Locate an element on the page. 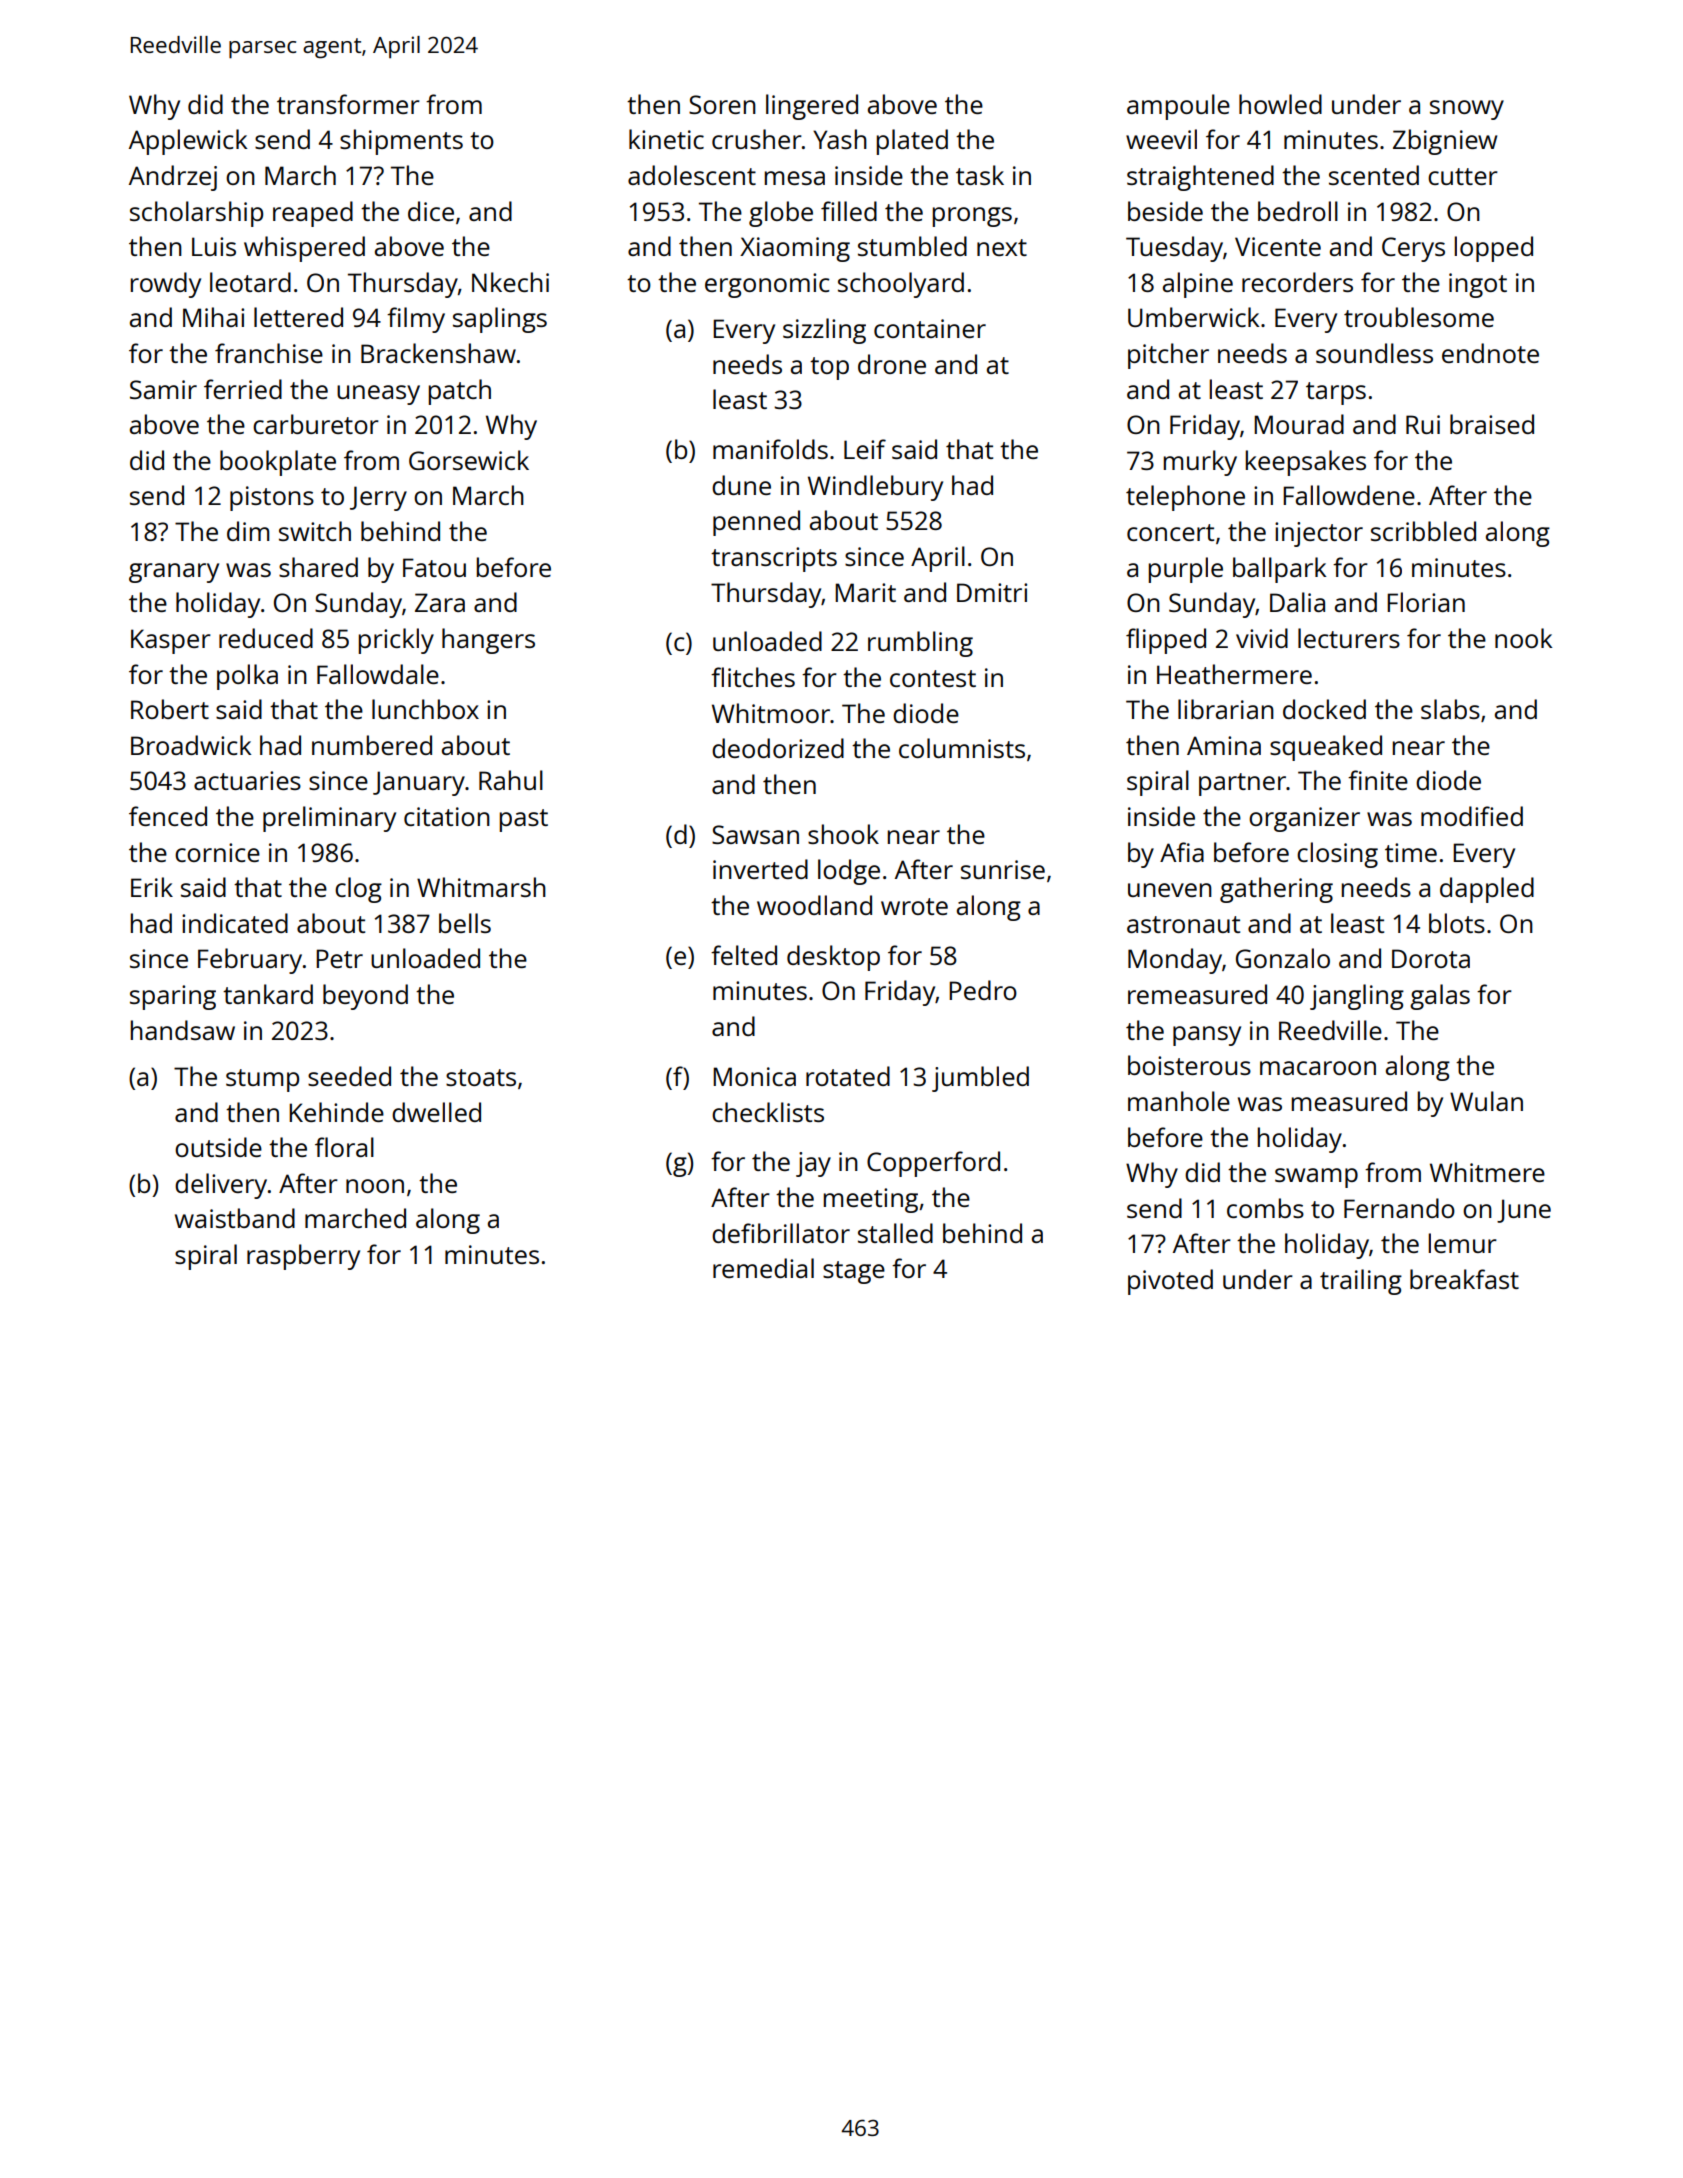  troublesome is located at coordinates (1419, 317).
